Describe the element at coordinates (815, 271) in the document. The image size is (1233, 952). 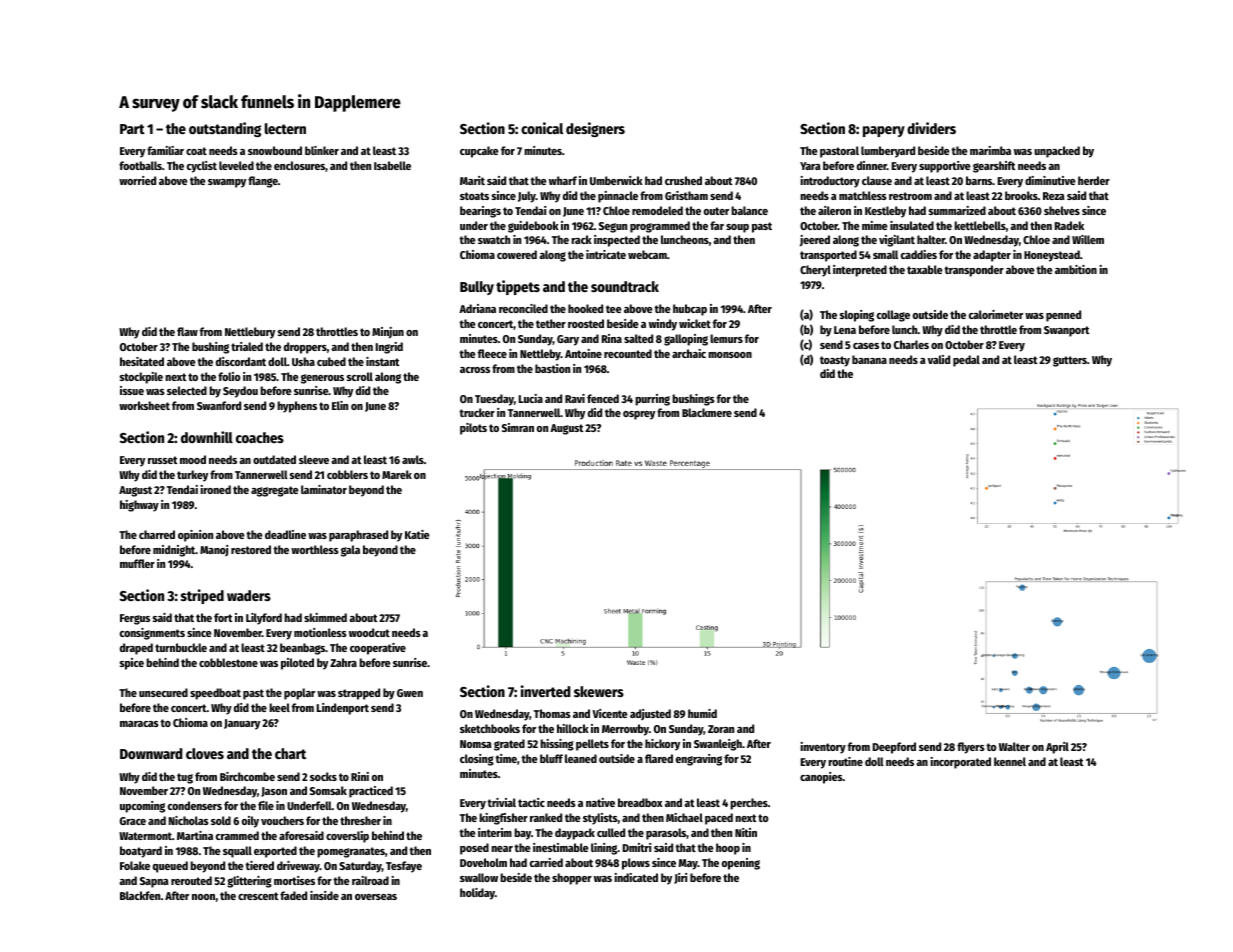
I see `Cheryl` at that location.
